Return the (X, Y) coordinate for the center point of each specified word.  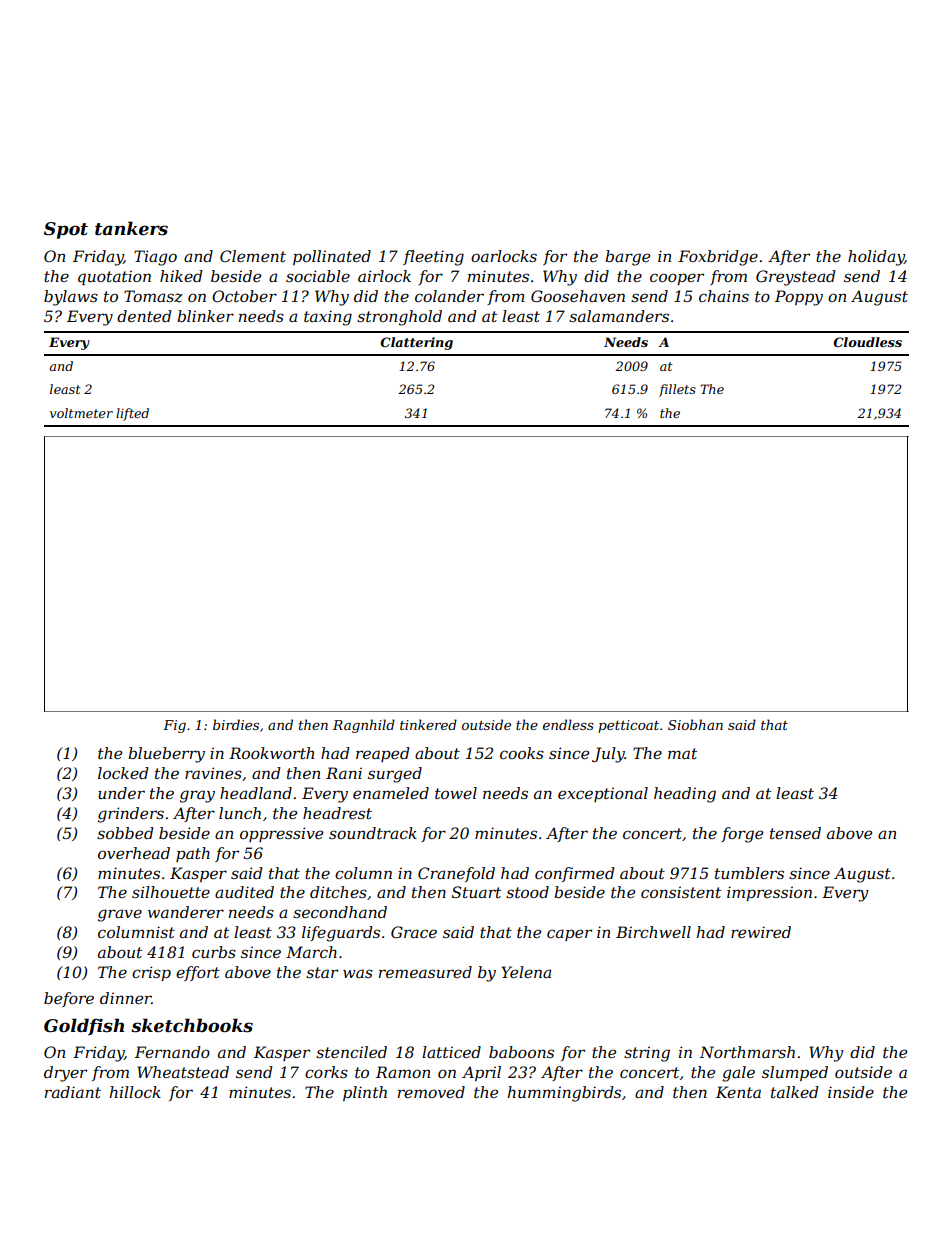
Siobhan (695, 724)
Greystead (796, 278)
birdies (236, 724)
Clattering (416, 343)
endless (568, 724)
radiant (73, 1092)
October (244, 296)
